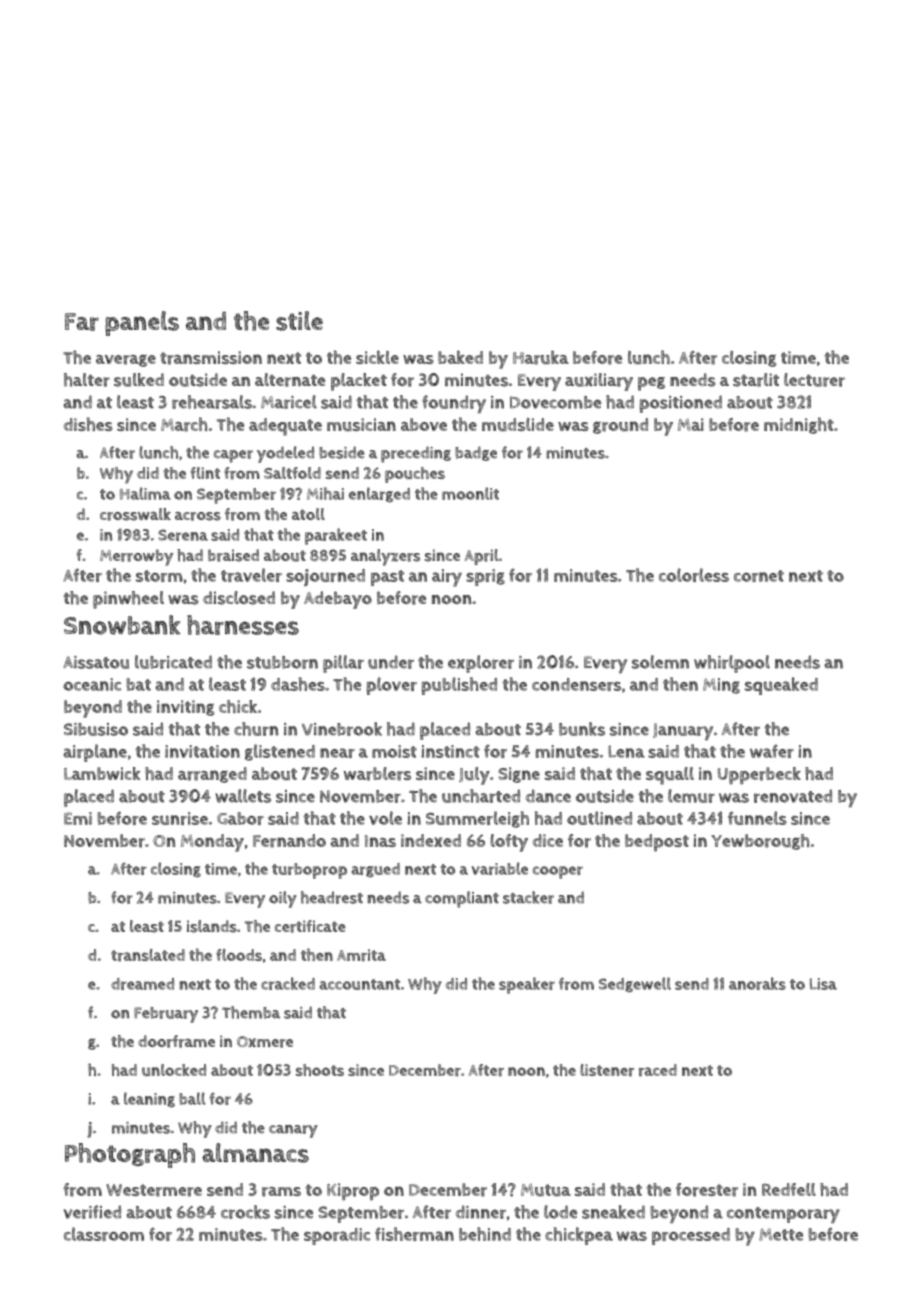 Image resolution: width=924 pixels, height=1308 pixels. I want to click on warblers, so click(377, 774).
